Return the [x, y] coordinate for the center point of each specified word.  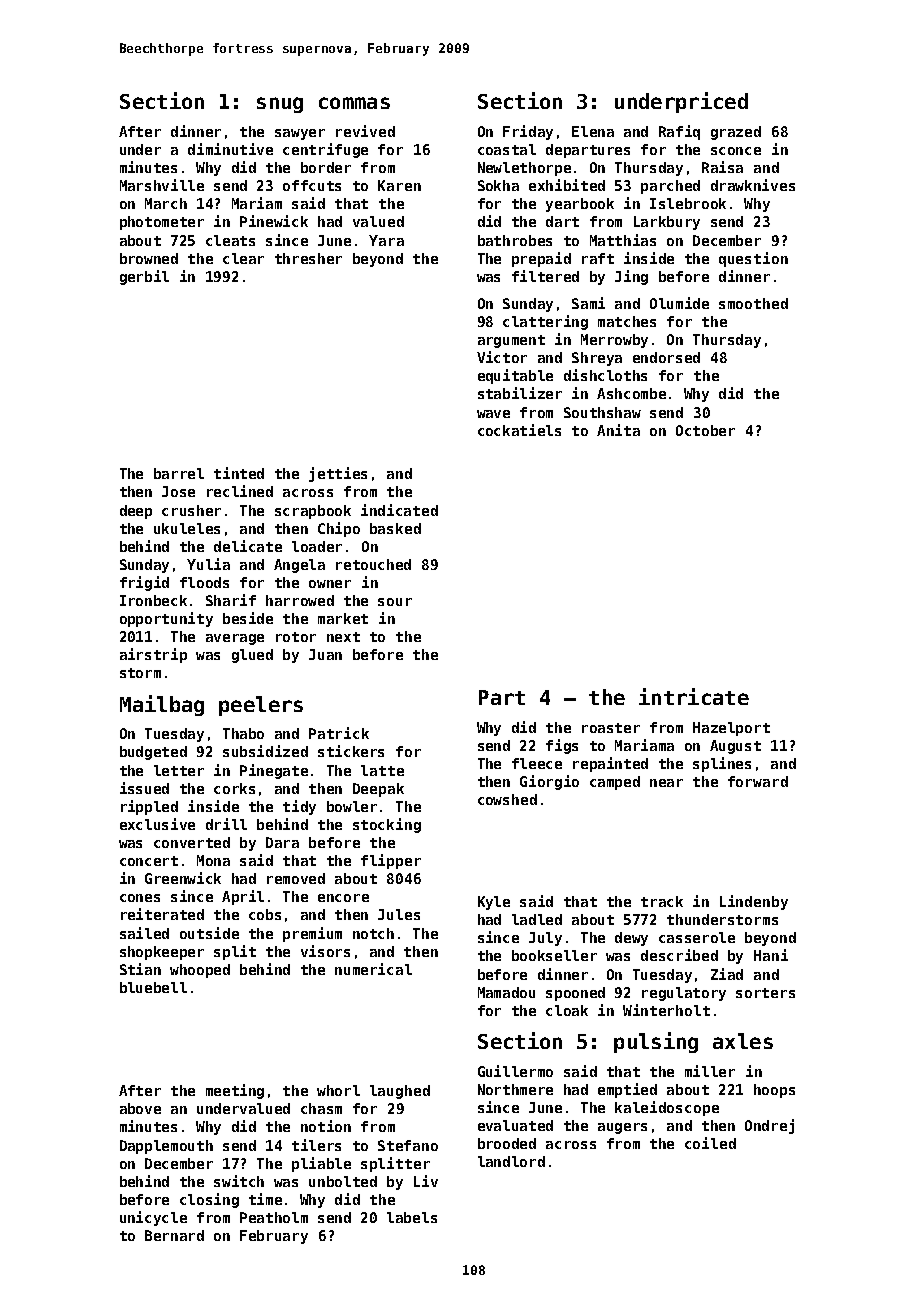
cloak [567, 1010]
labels [412, 1217]
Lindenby [754, 902]
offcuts [312, 185]
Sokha [498, 185]
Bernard [174, 1235]
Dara [282, 842]
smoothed [753, 303]
